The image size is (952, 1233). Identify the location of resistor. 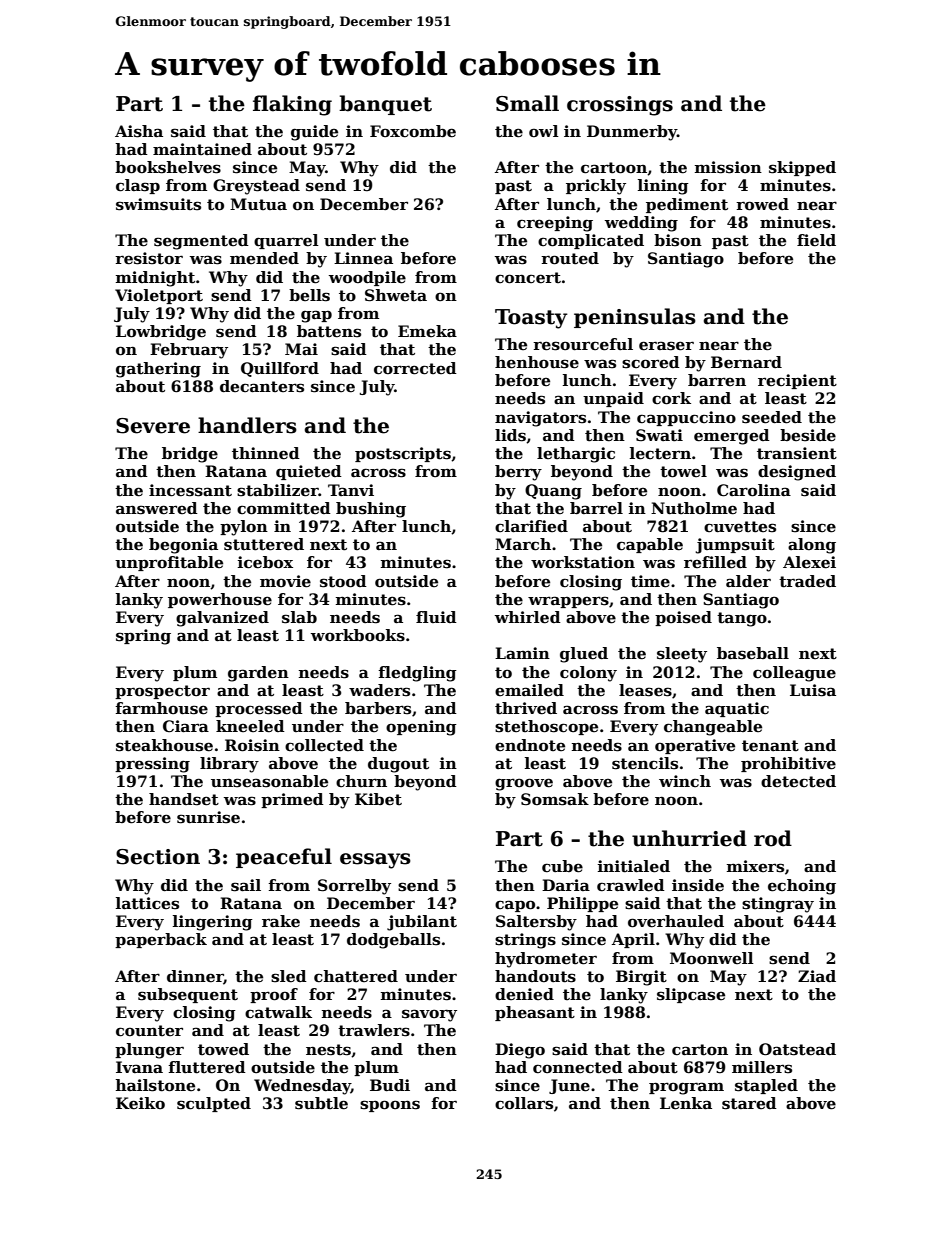
(149, 258).
